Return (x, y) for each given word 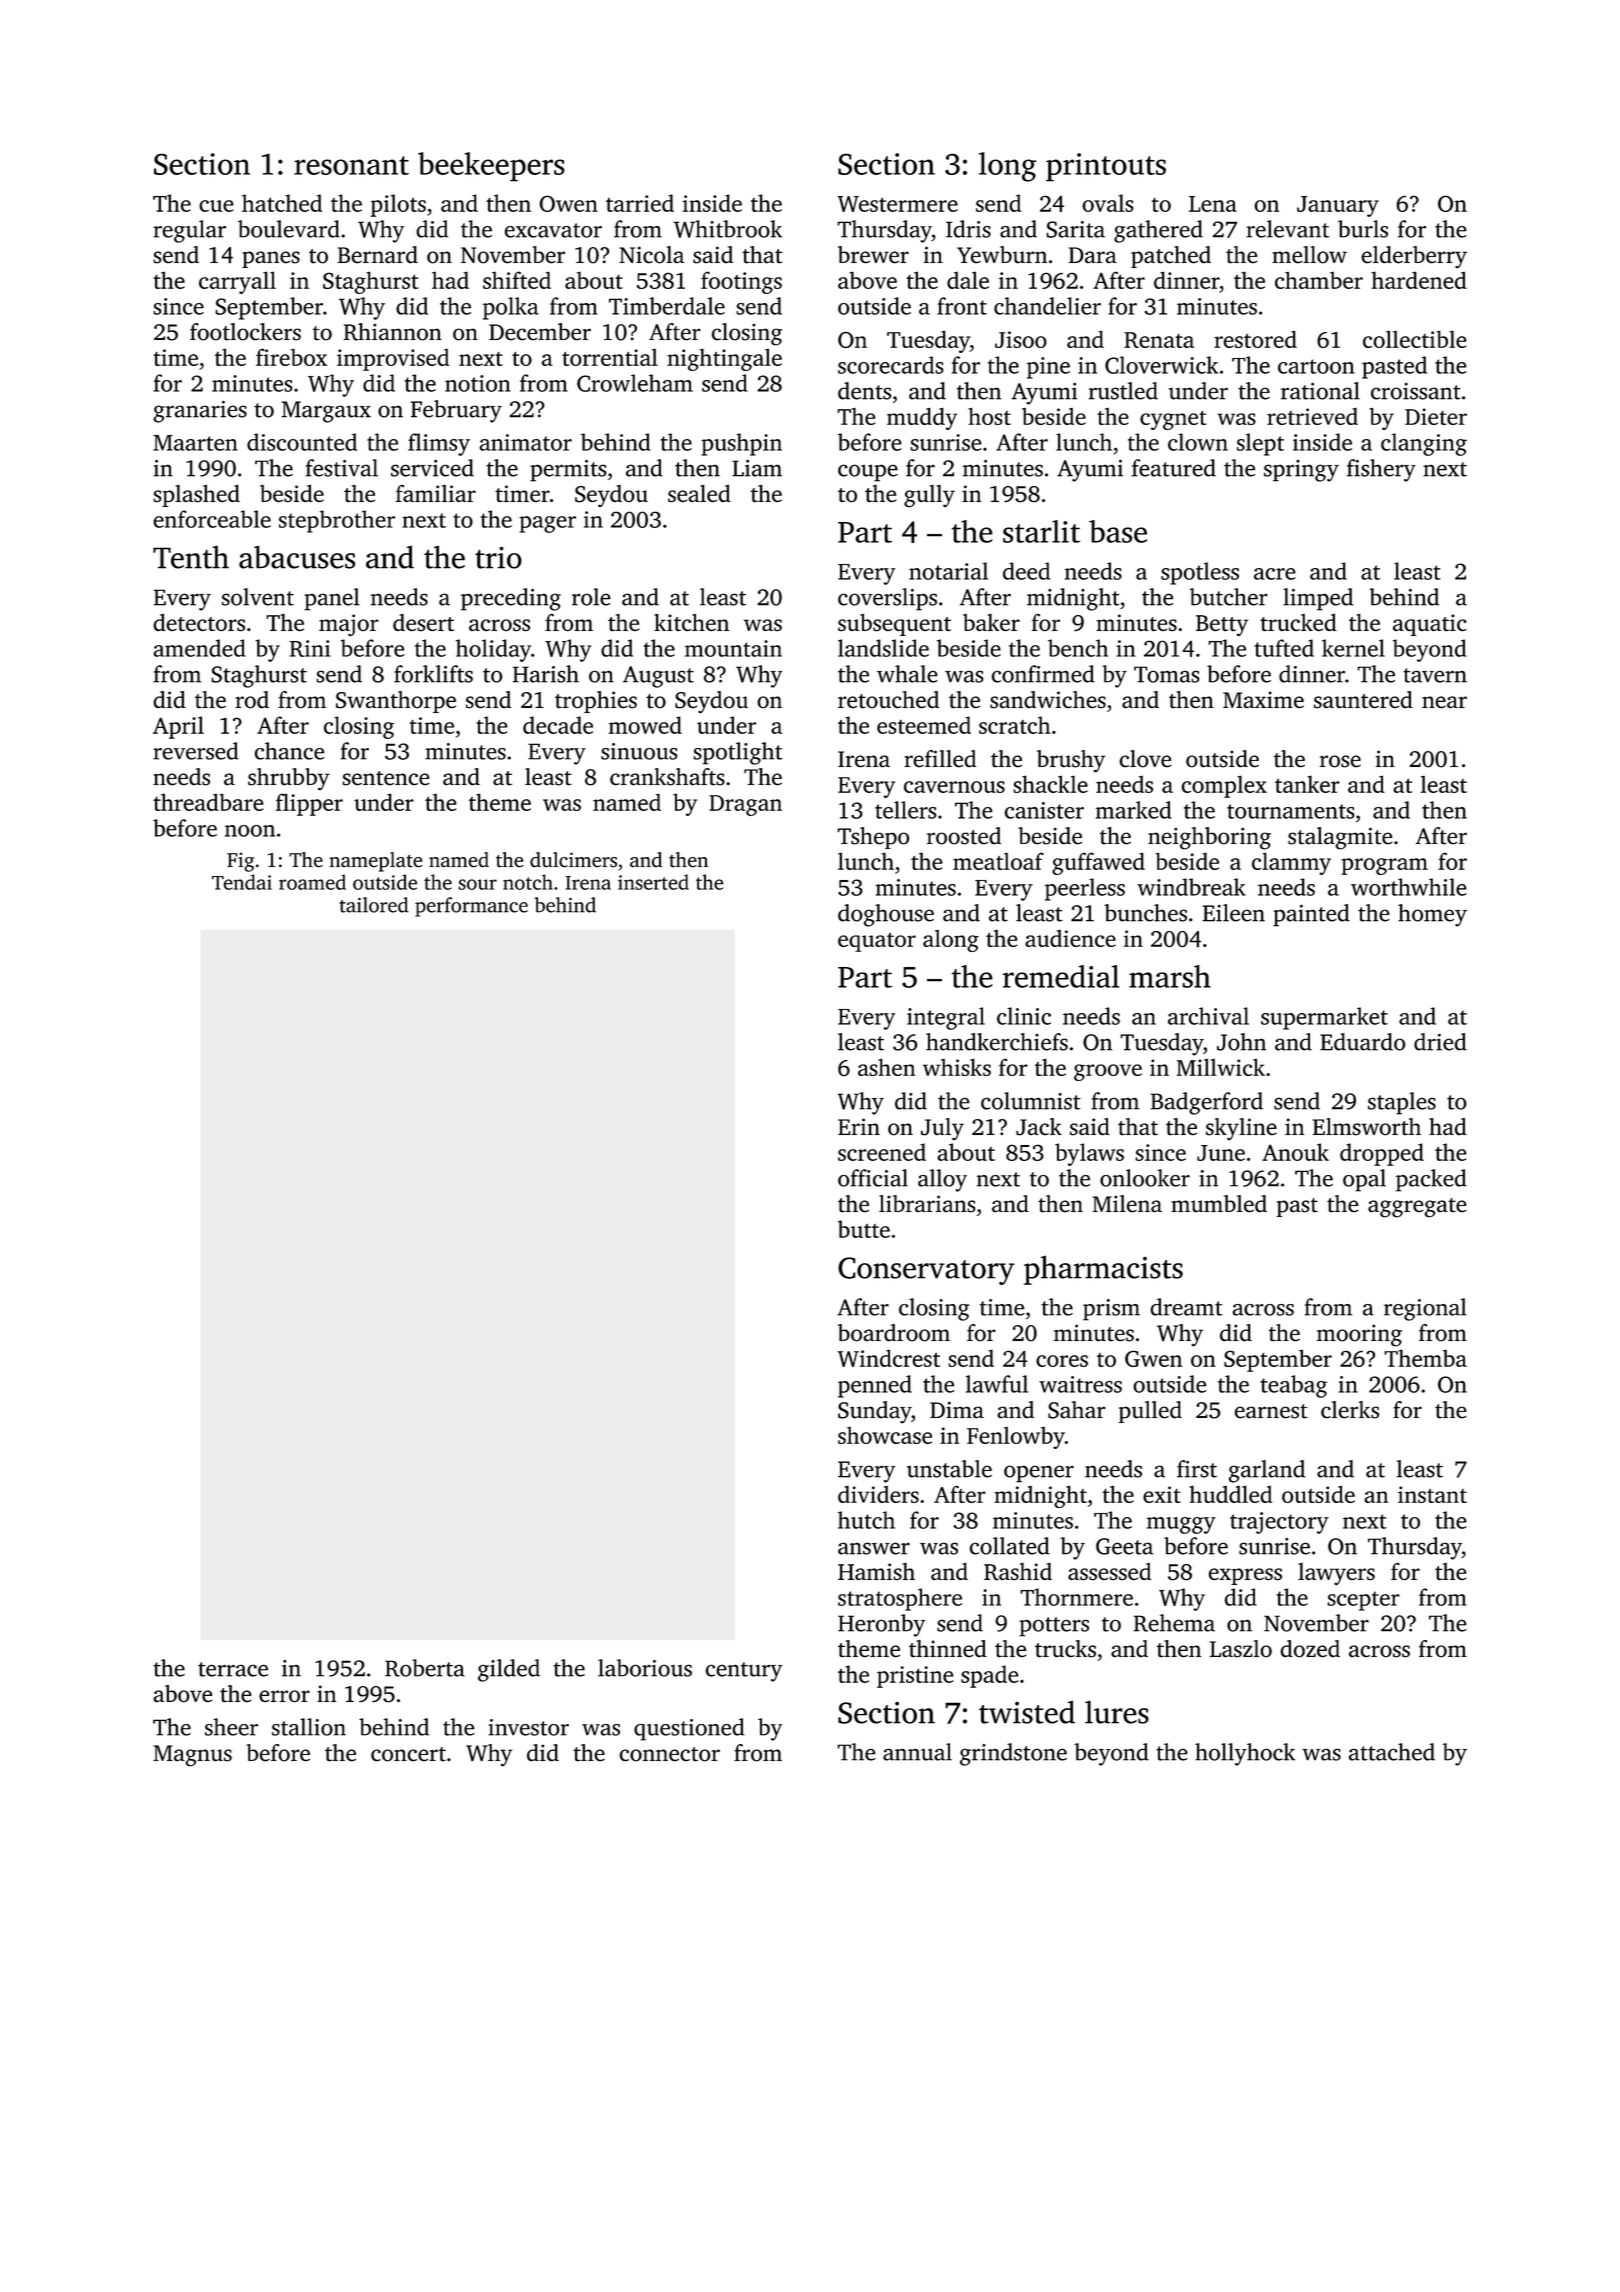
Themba (1425, 1358)
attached (1392, 1752)
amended (199, 648)
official (873, 1178)
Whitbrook (728, 229)
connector (669, 1754)
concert (408, 1754)
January (1338, 206)
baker (991, 622)
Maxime (1263, 699)
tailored (374, 905)
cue (216, 206)
